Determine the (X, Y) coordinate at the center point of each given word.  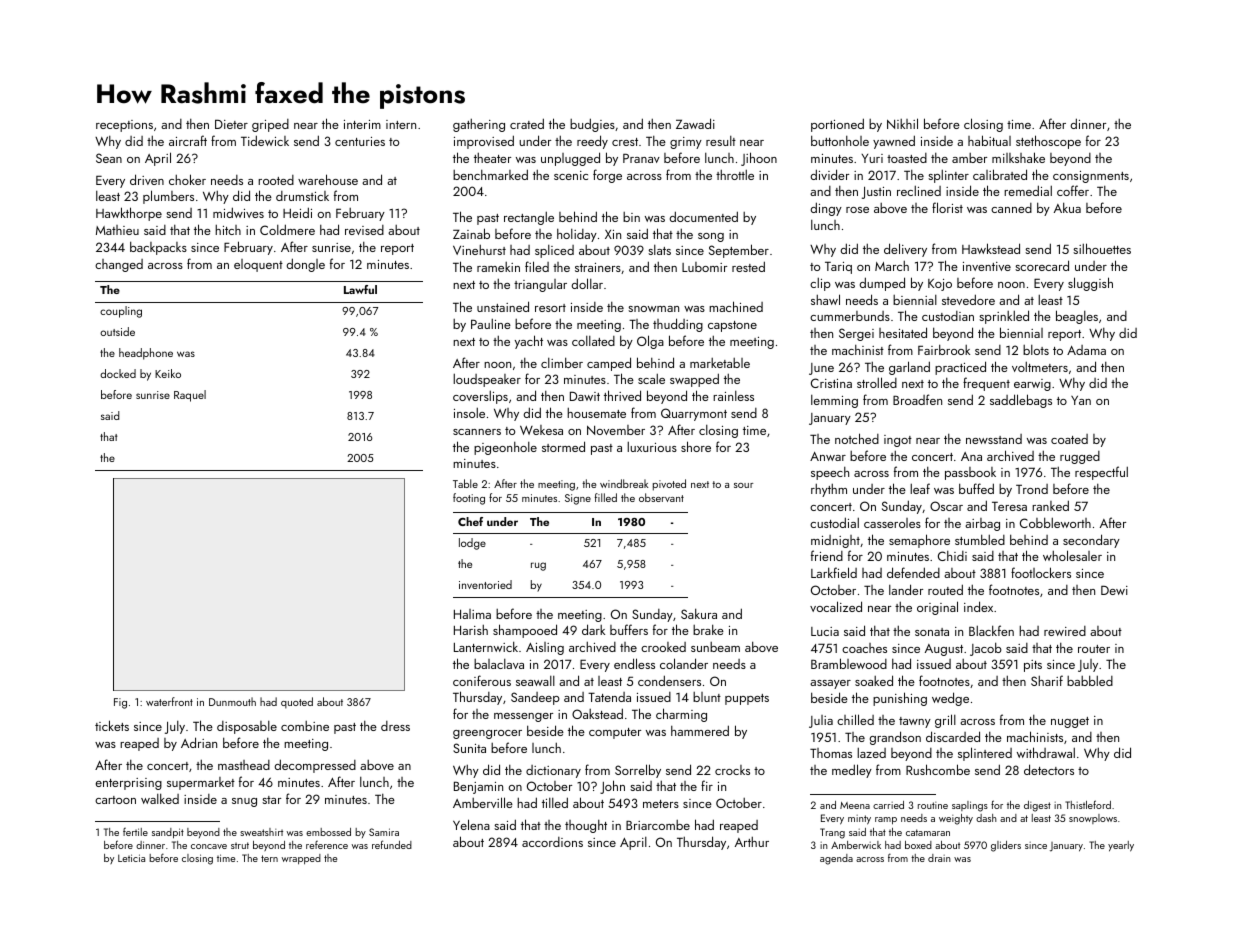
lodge (472, 544)
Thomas (831, 753)
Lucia (825, 631)
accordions (552, 842)
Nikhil (902, 123)
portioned (837, 125)
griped (270, 125)
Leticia (131, 858)
